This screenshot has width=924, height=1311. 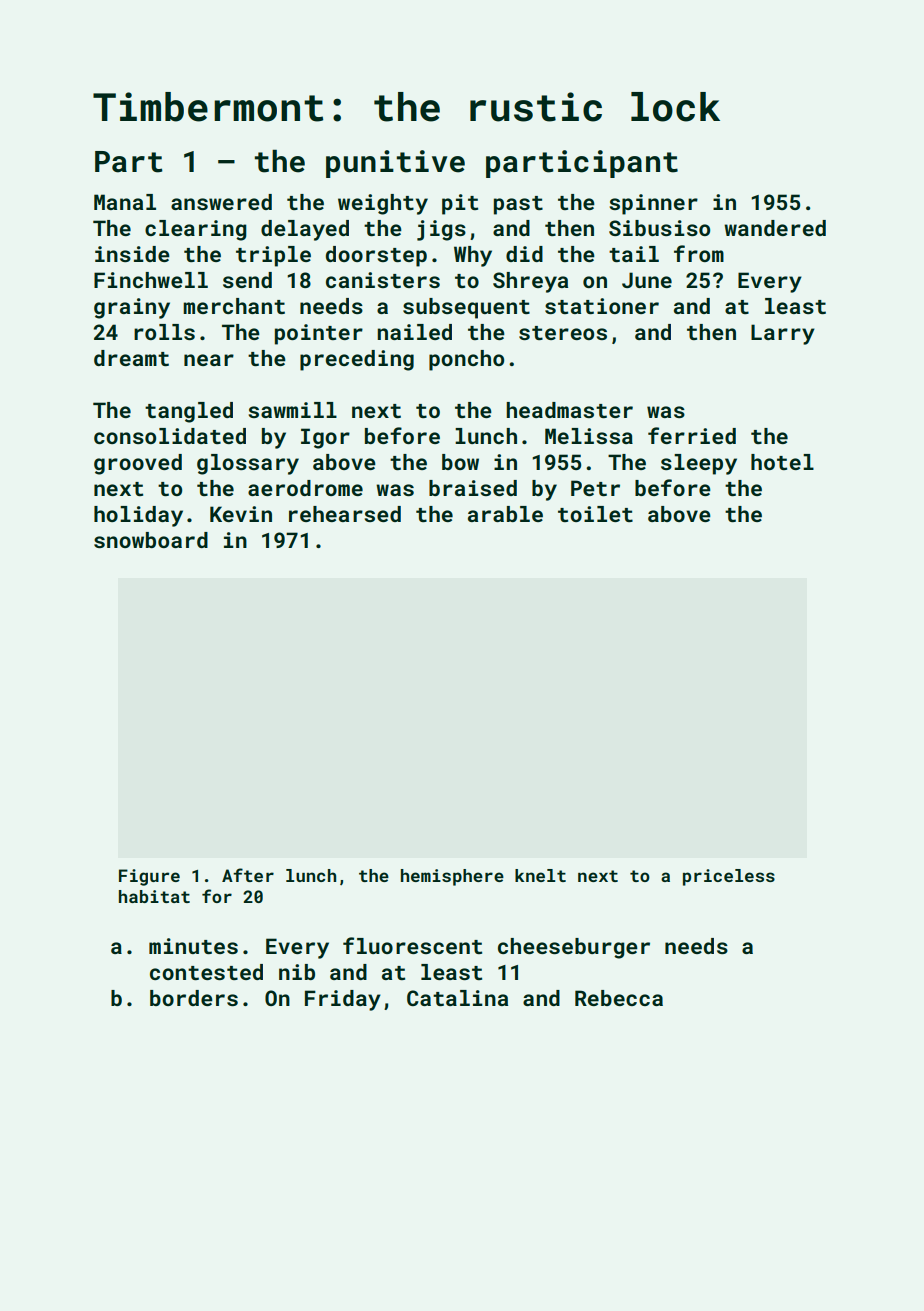 I want to click on hotel, so click(x=782, y=462).
